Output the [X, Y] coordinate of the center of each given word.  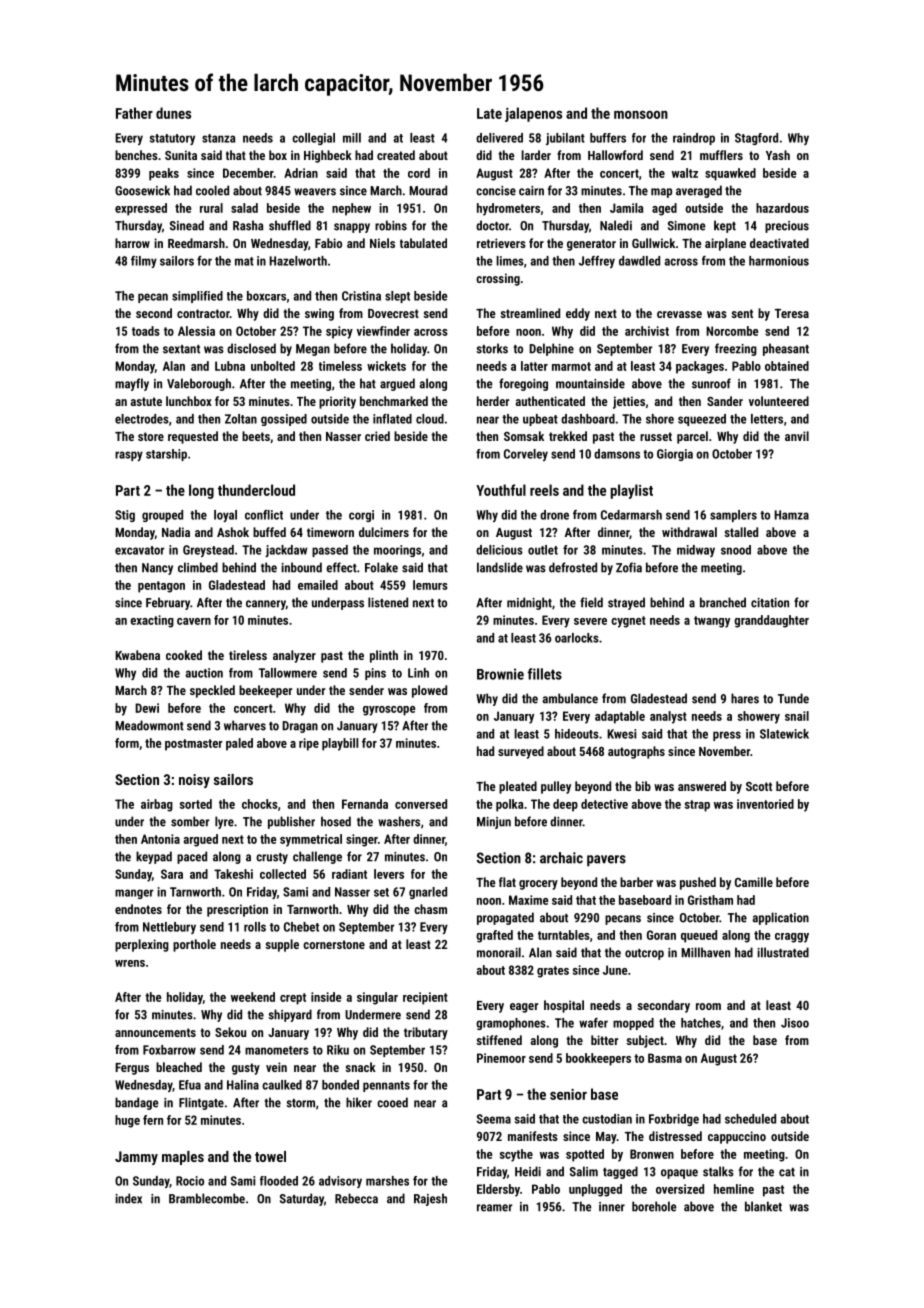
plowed [429, 691]
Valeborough [199, 384]
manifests [533, 1136]
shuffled [290, 225]
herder [493, 401]
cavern [194, 621]
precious [787, 227]
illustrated [783, 952]
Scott [759, 786]
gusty [246, 1069]
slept [397, 297]
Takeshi [233, 874]
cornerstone [334, 944]
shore [660, 419]
